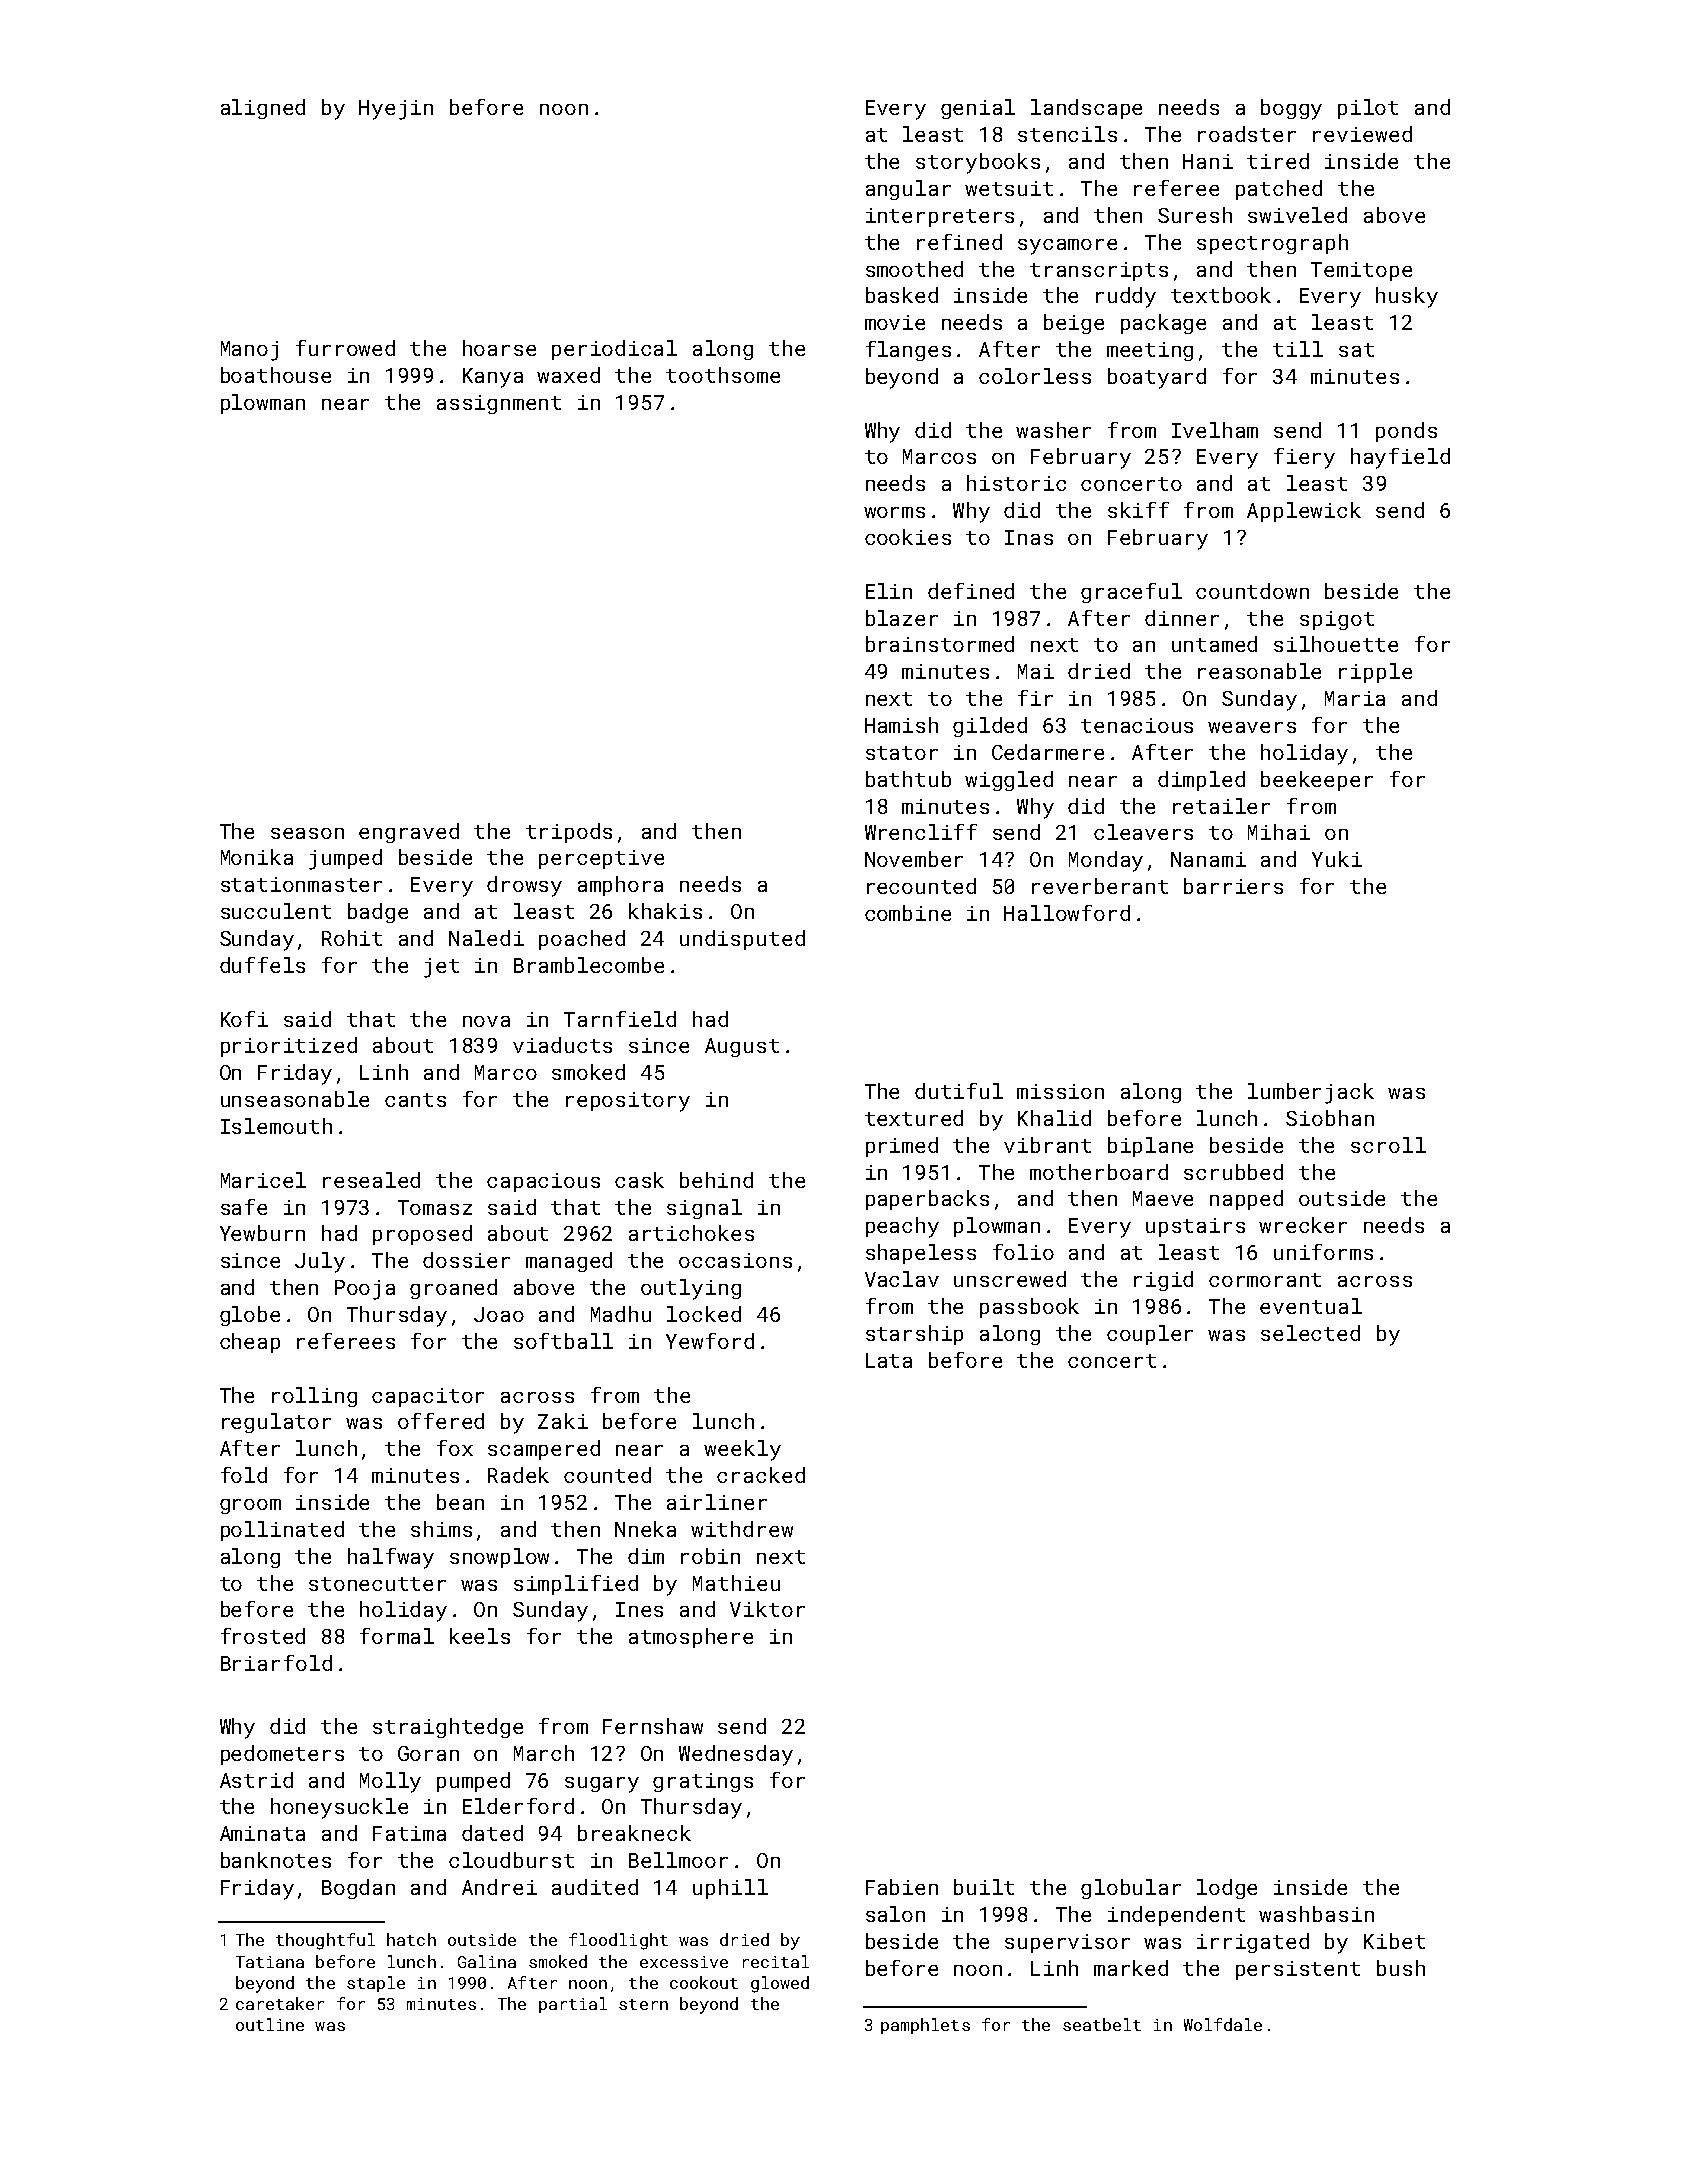 The height and width of the image is (2178, 1683). Describe the element at coordinates (1223, 2024) in the image. I see `Wolfdale` at that location.
